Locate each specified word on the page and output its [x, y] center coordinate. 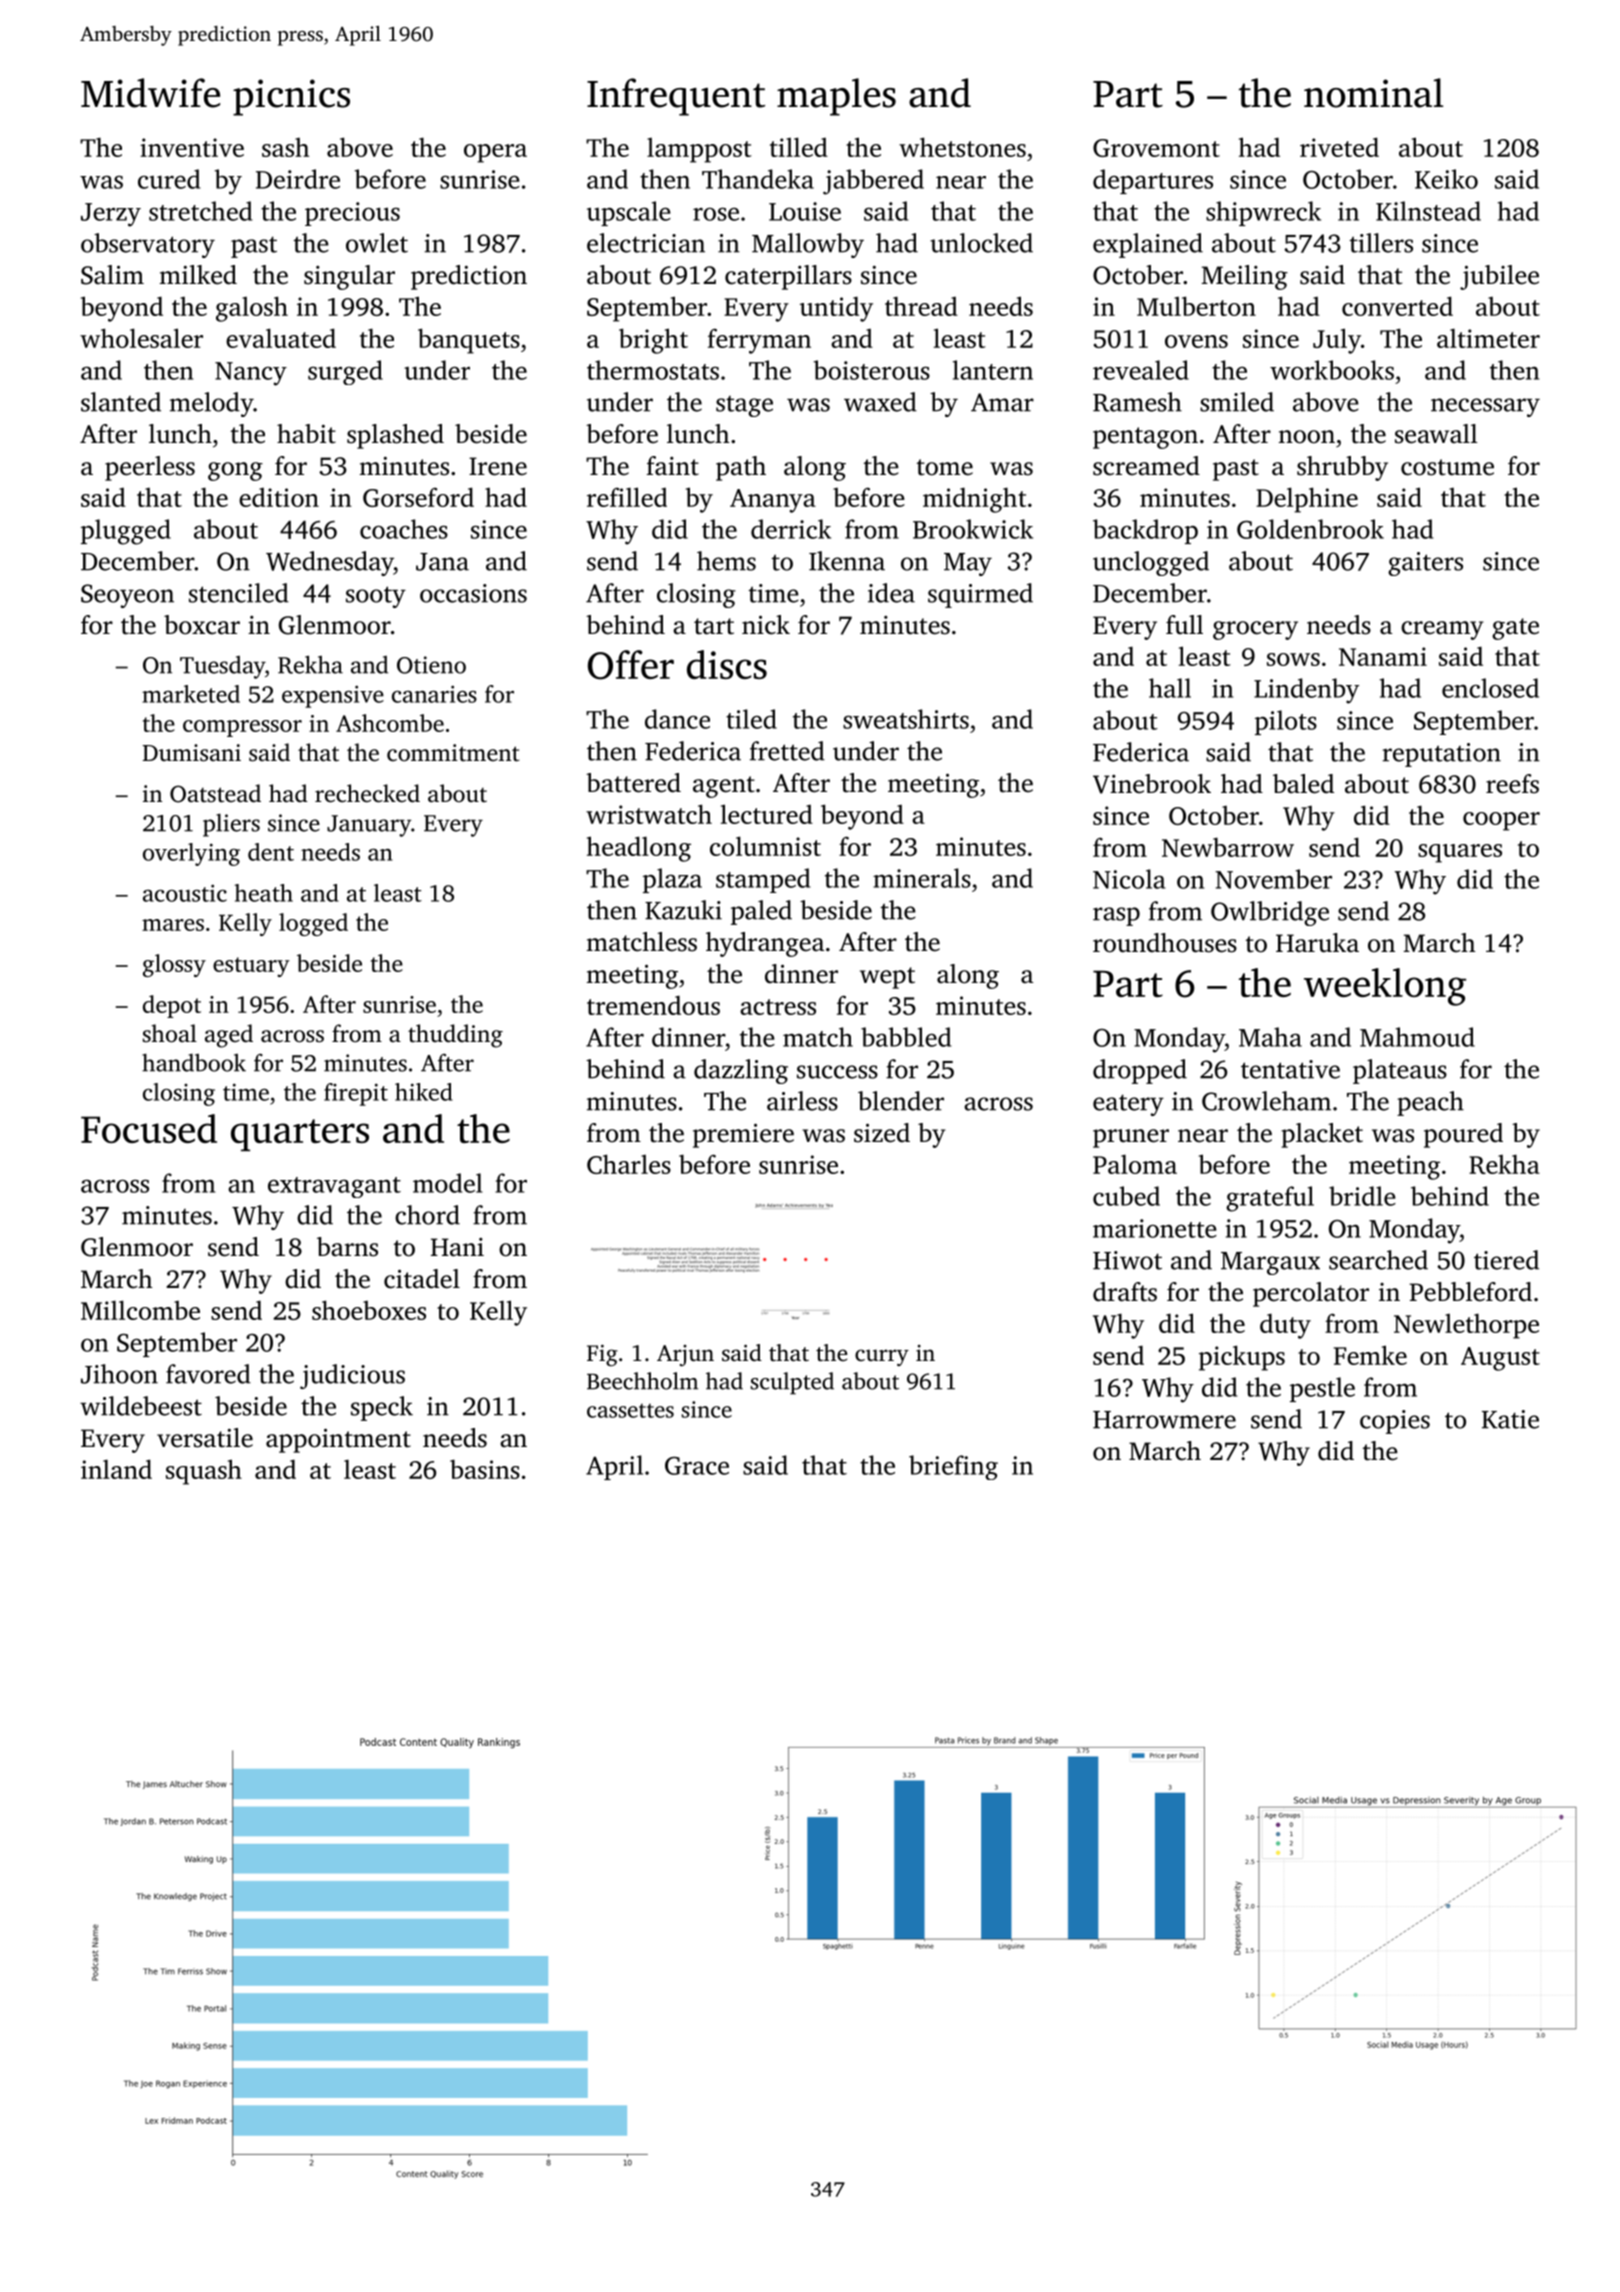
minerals [922, 878]
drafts [1125, 1292]
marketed [191, 694]
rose [716, 214]
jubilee [1499, 277]
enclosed [1490, 688]
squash [204, 1472]
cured [169, 179]
